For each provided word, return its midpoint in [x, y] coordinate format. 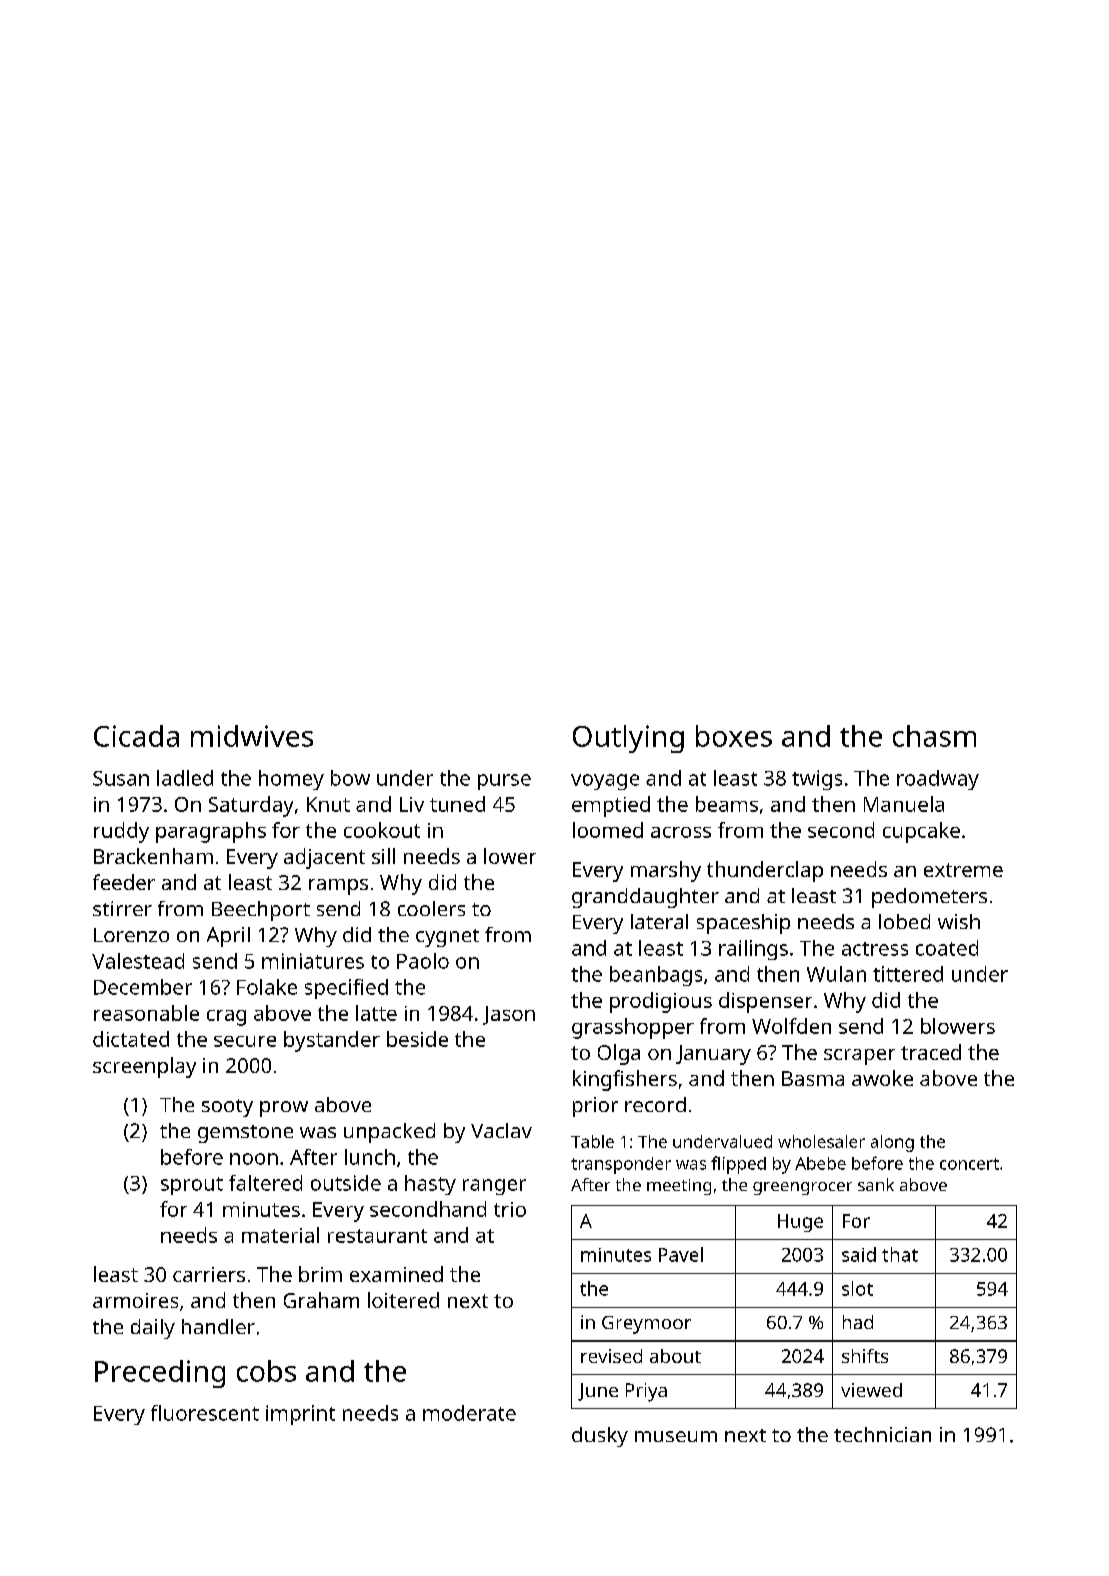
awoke [882, 1078]
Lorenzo [131, 935]
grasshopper [633, 1028]
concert [969, 1164]
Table [592, 1141]
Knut [328, 804]
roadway [938, 780]
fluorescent [205, 1413]
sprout [192, 1186]
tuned [457, 804]
